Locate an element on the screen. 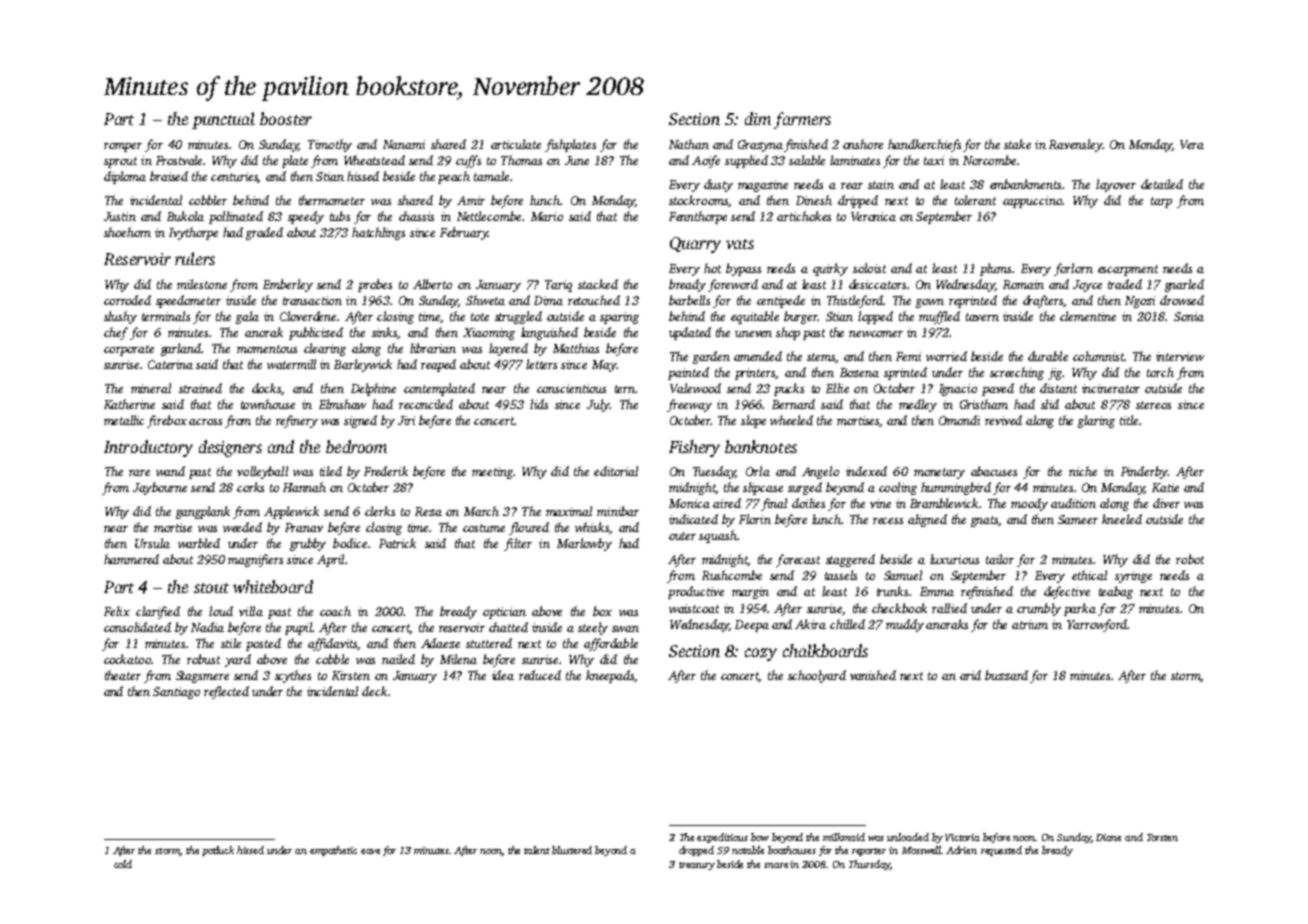 This screenshot has width=1308, height=924. painted is located at coordinates (688, 373).
